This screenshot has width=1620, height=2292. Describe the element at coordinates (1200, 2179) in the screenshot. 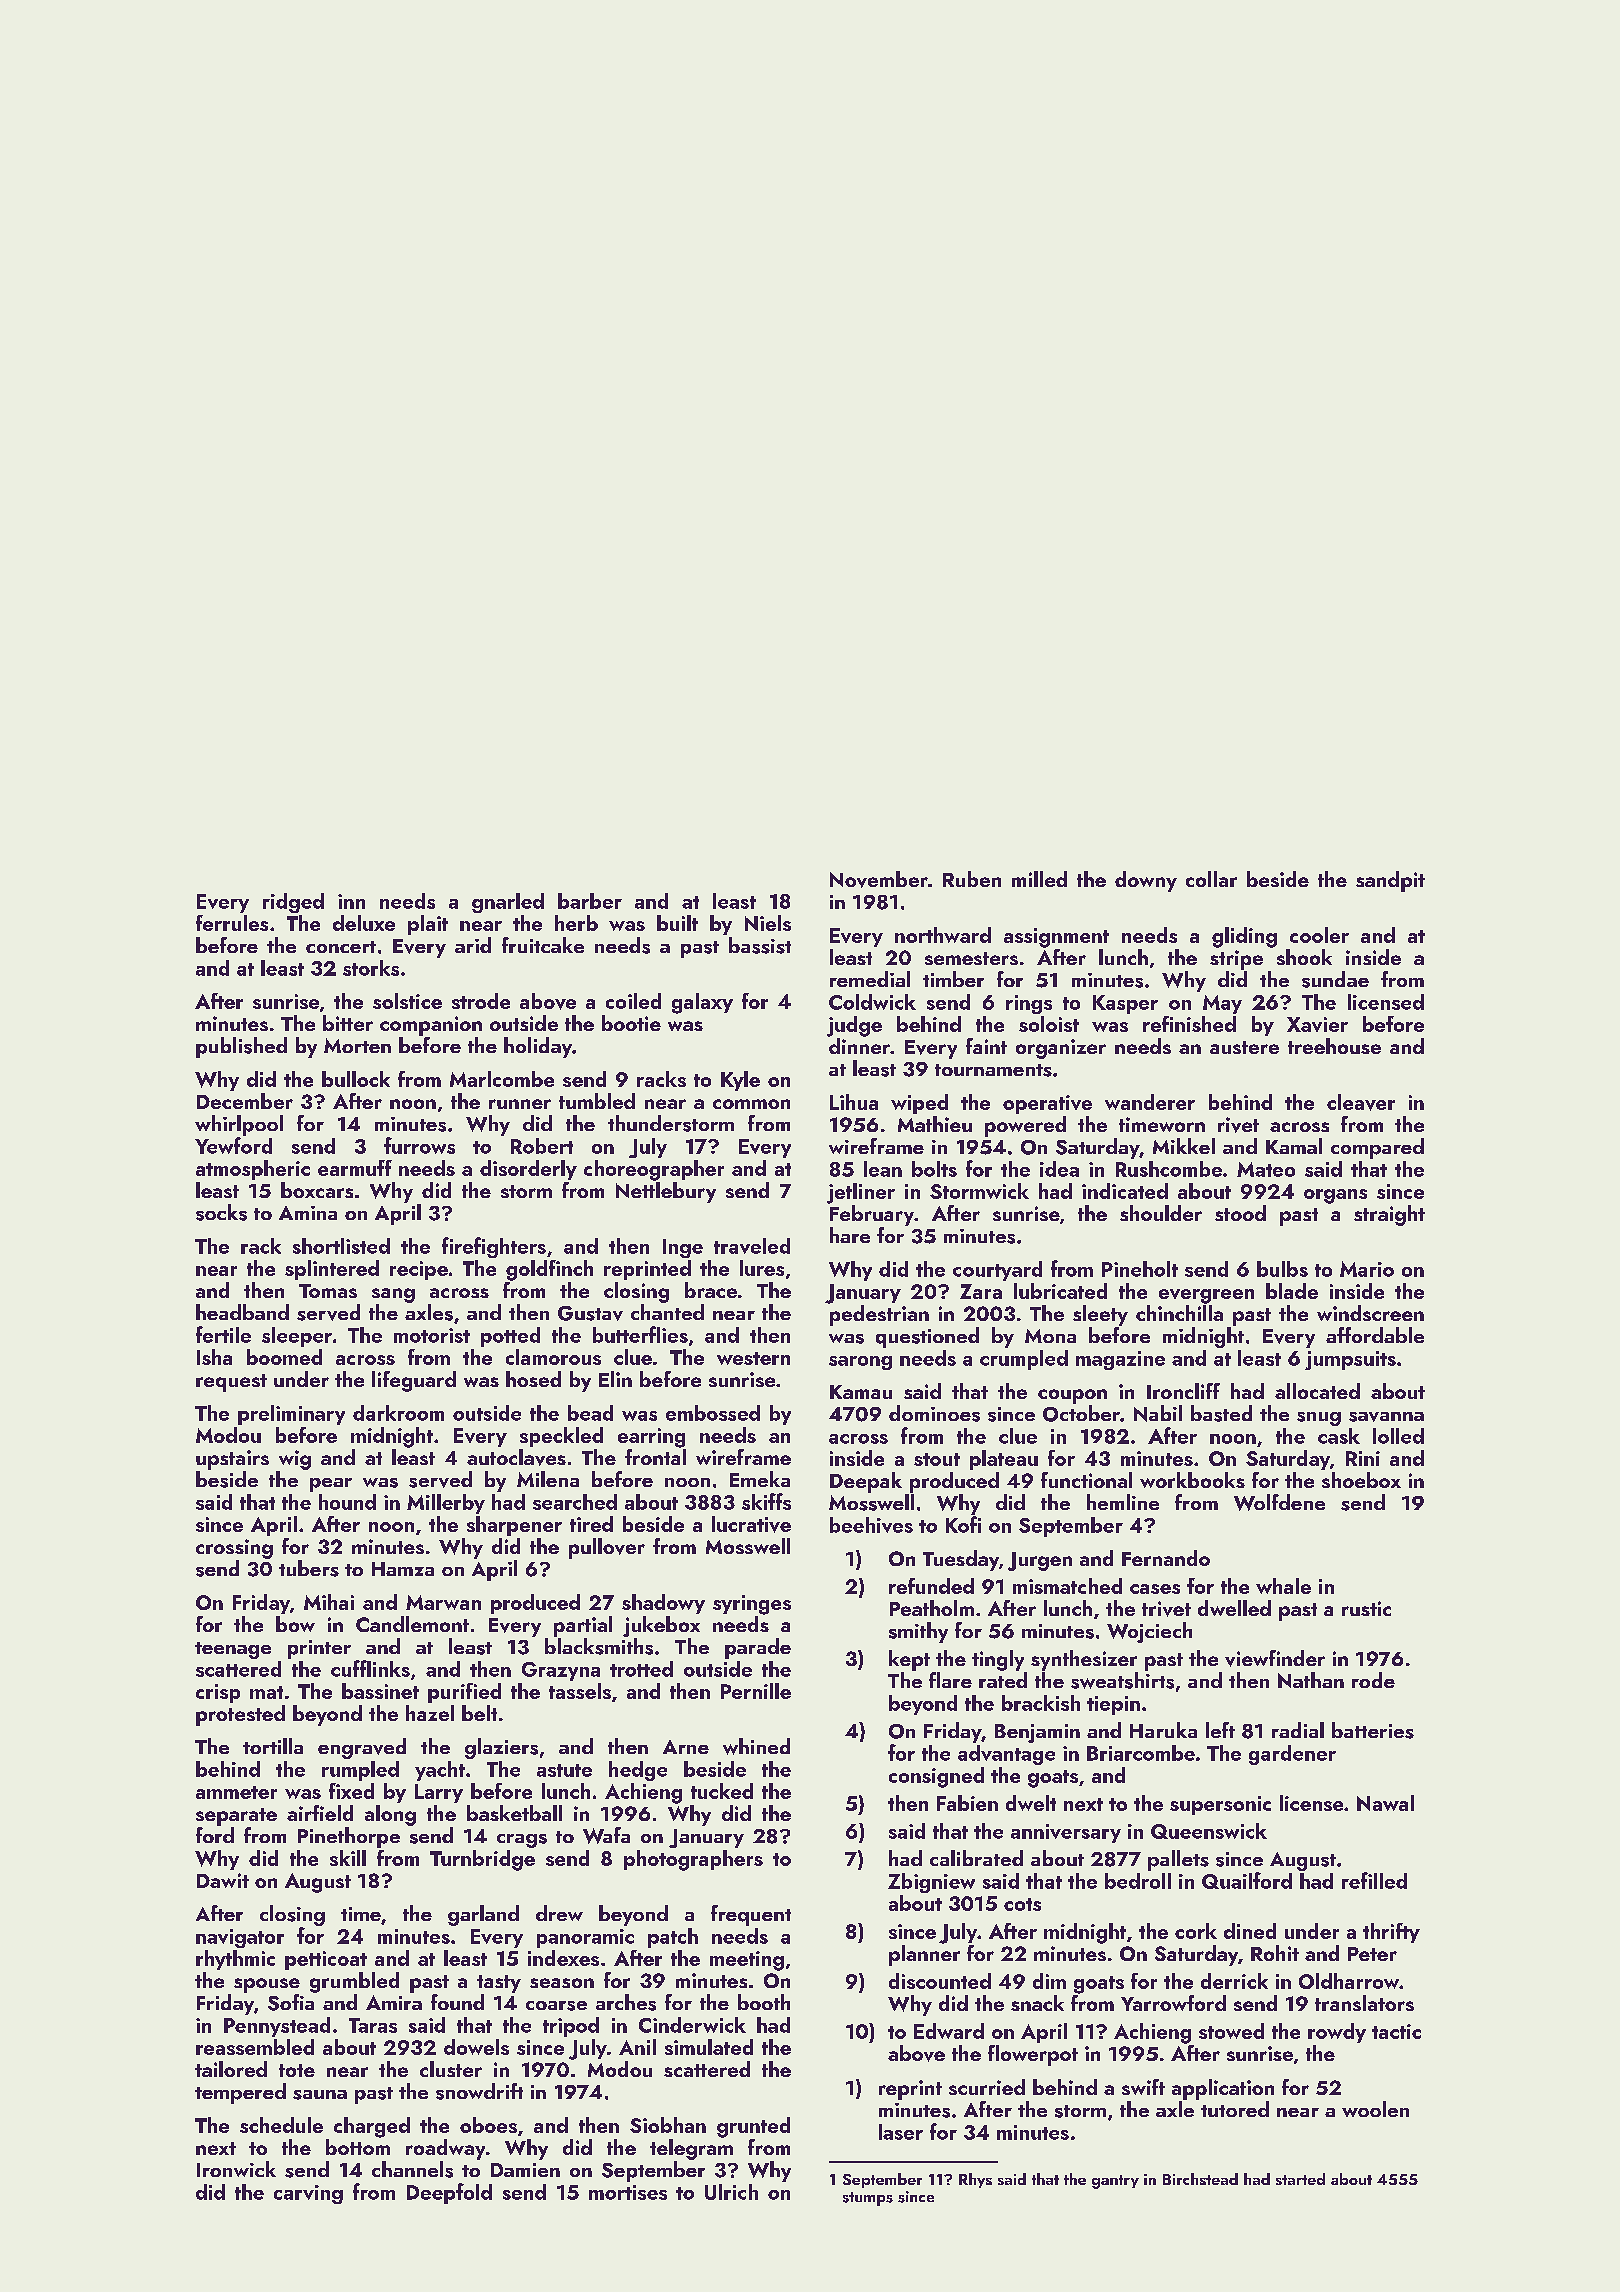

I see `Birchstead` at that location.
